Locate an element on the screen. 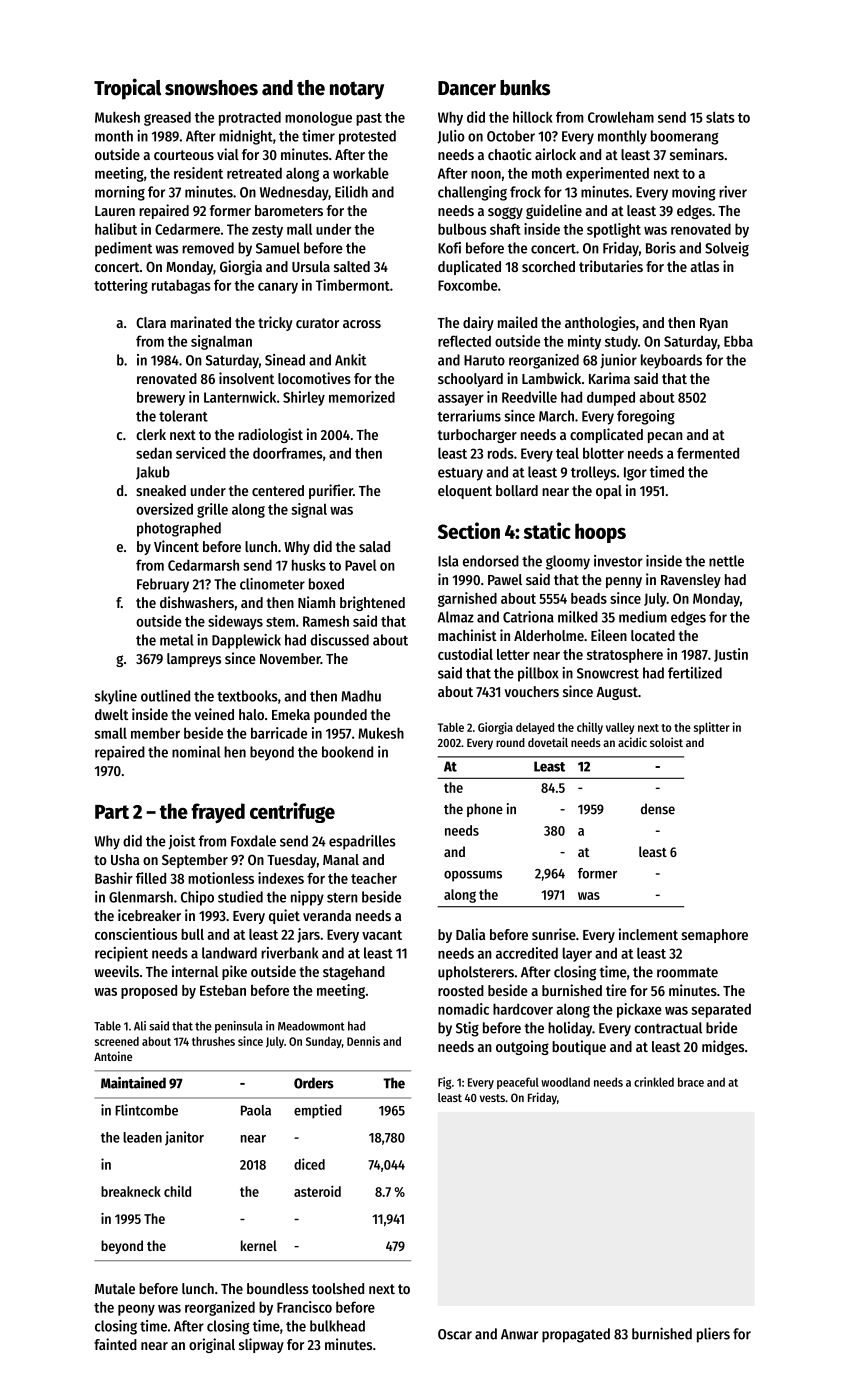 The width and height of the screenshot is (849, 1400). Crowleham is located at coordinates (621, 117).
